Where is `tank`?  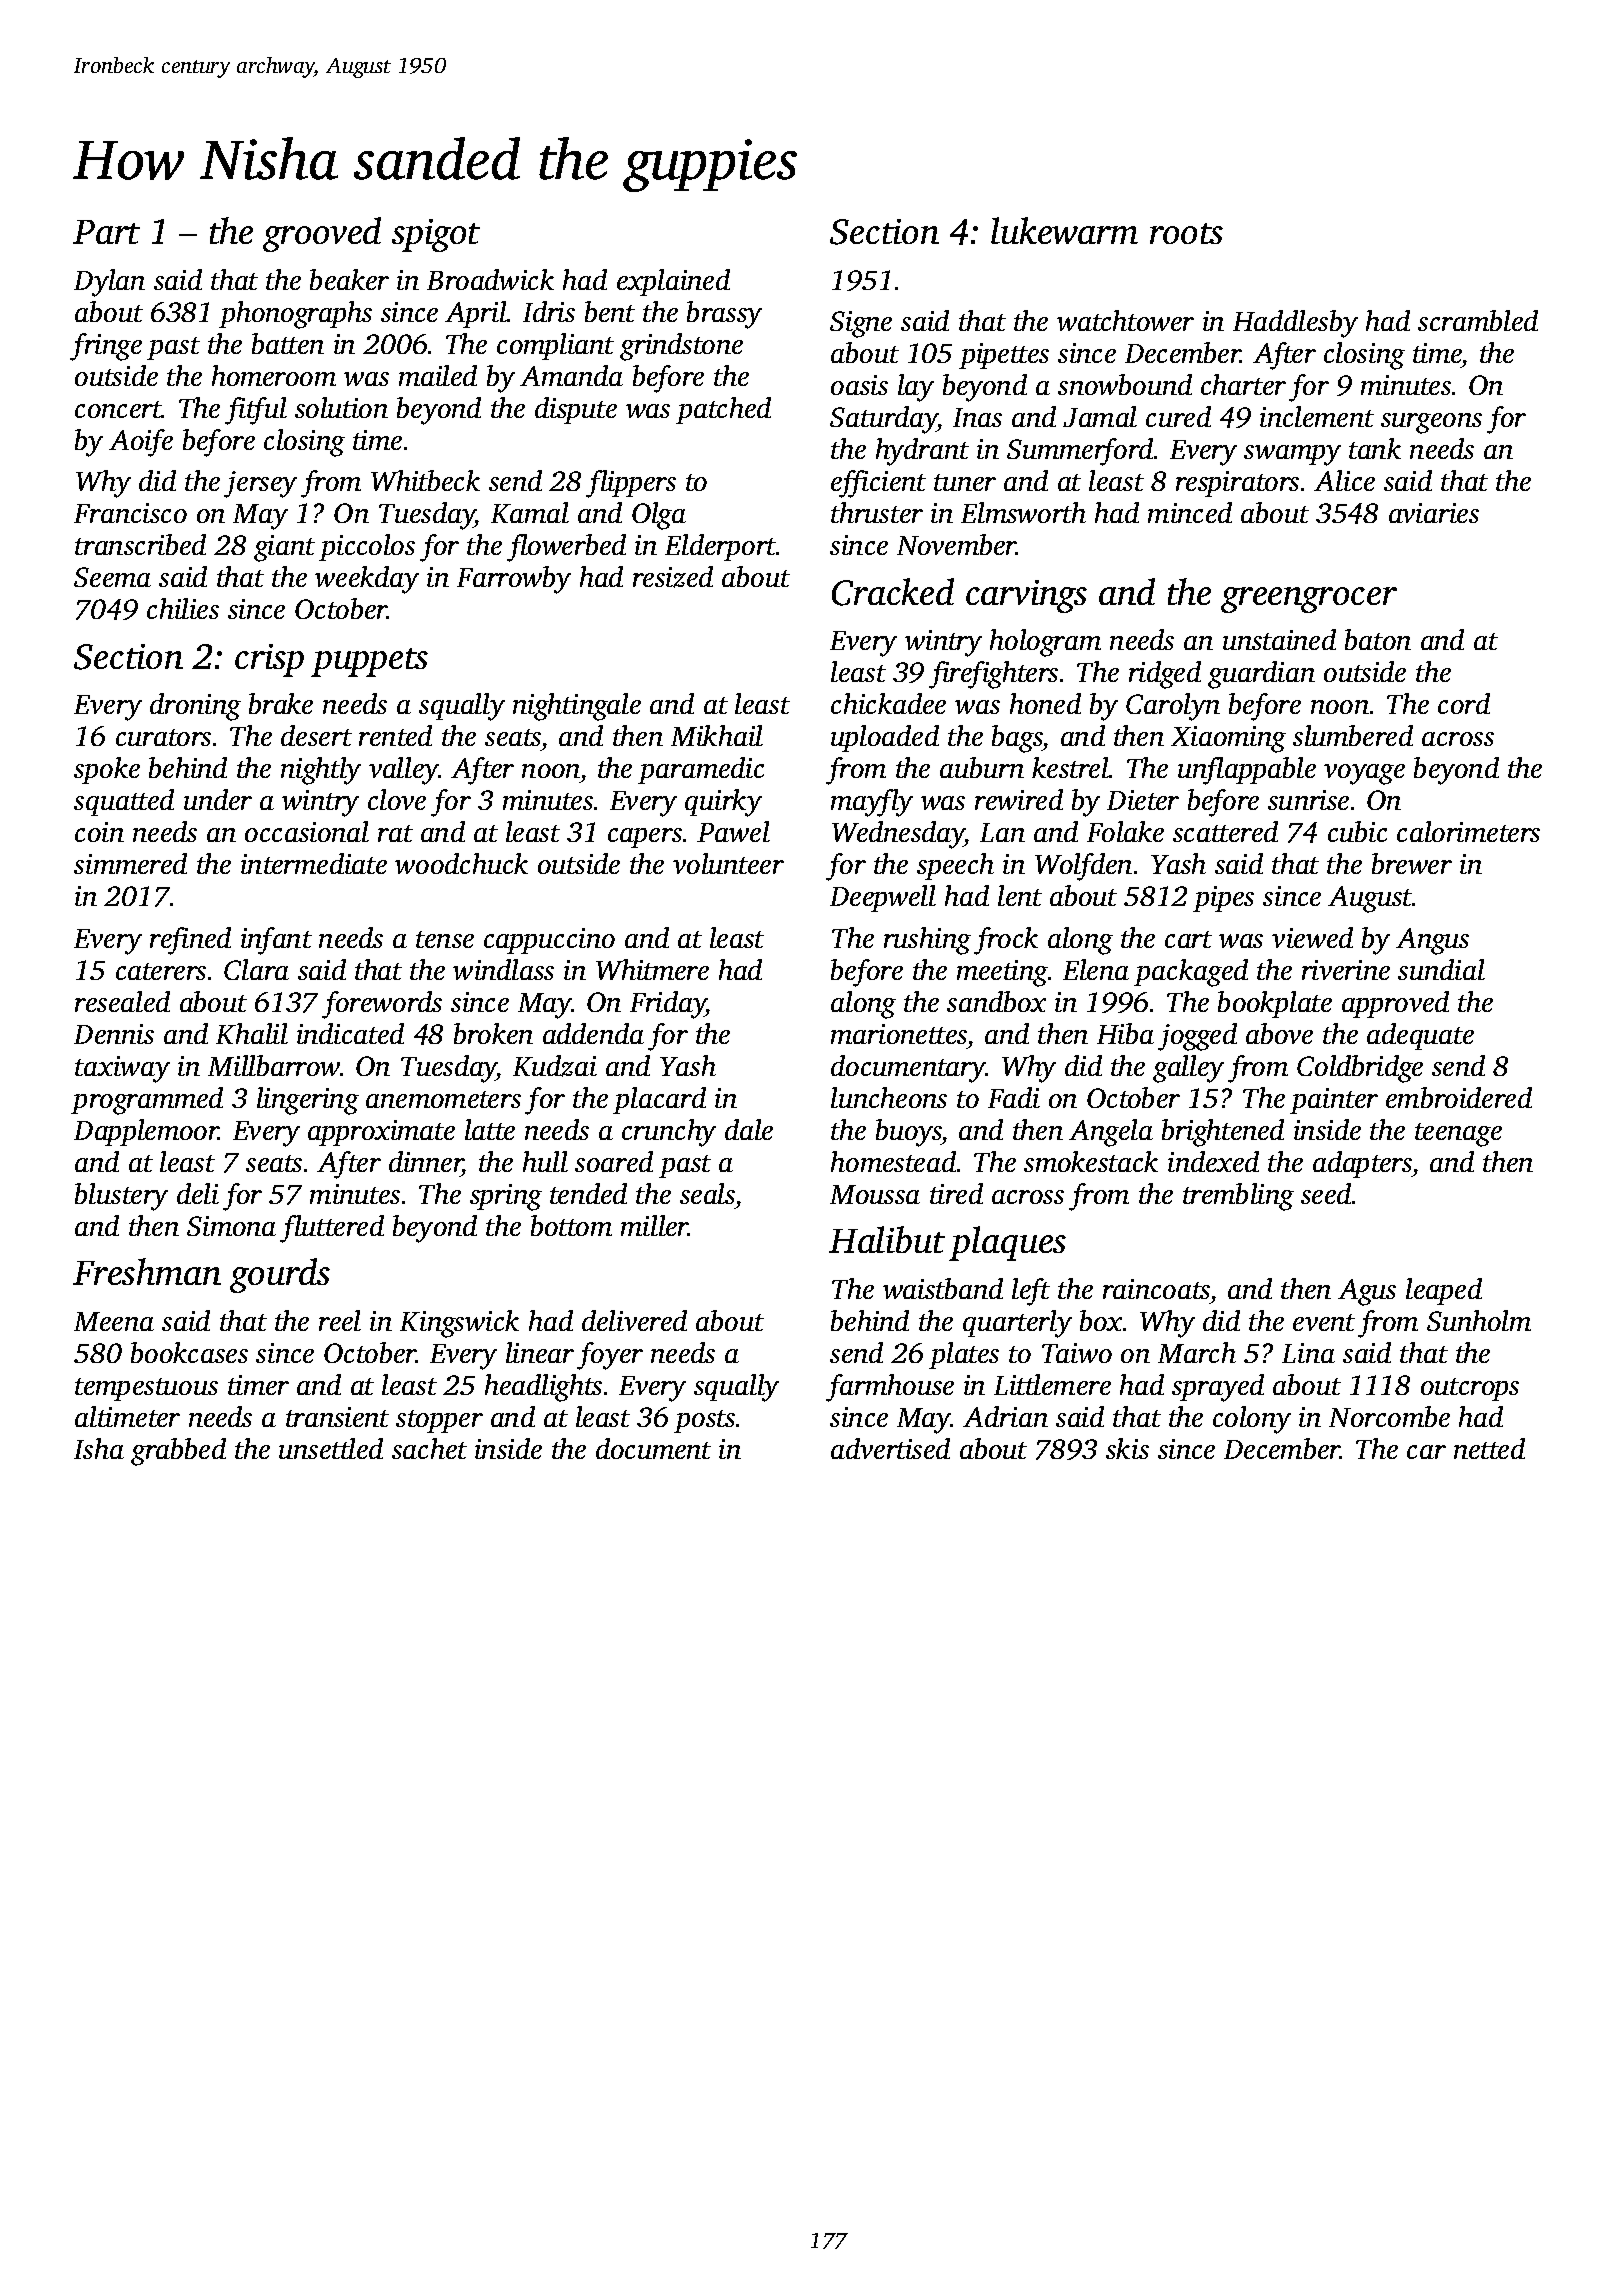 tank is located at coordinates (1375, 448).
